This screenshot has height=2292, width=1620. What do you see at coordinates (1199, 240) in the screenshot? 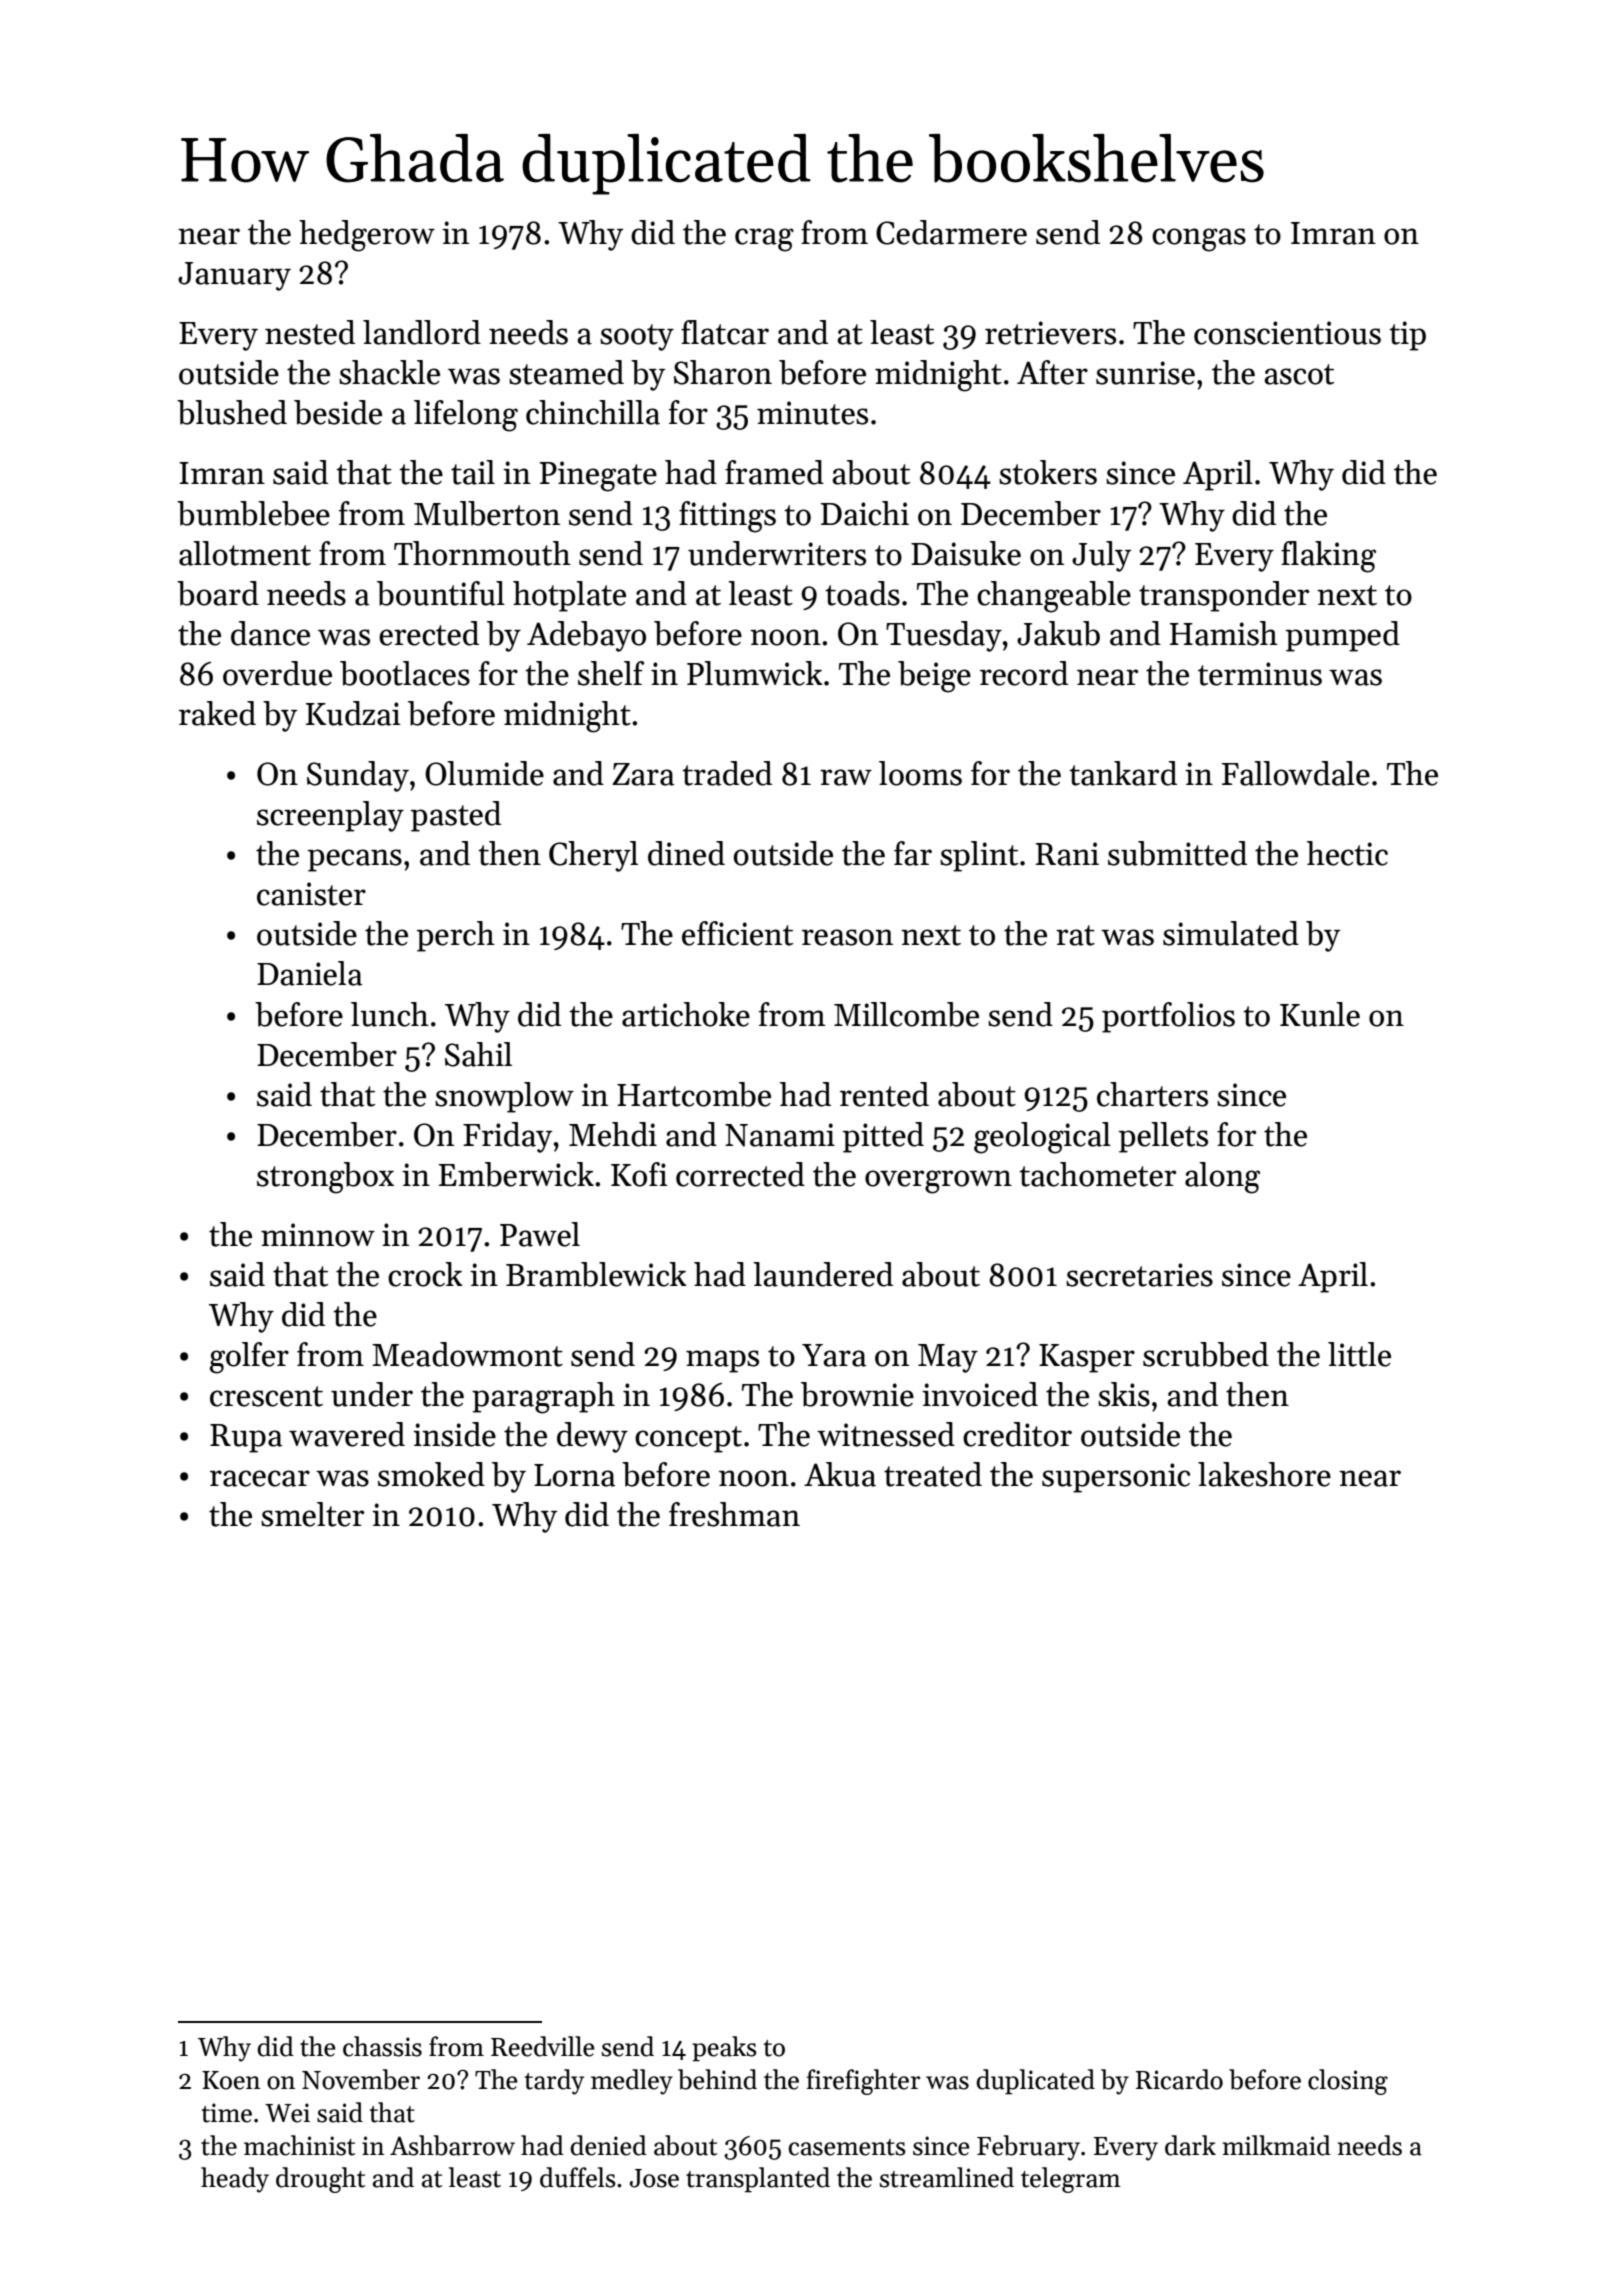
I see `congas` at bounding box center [1199, 240].
